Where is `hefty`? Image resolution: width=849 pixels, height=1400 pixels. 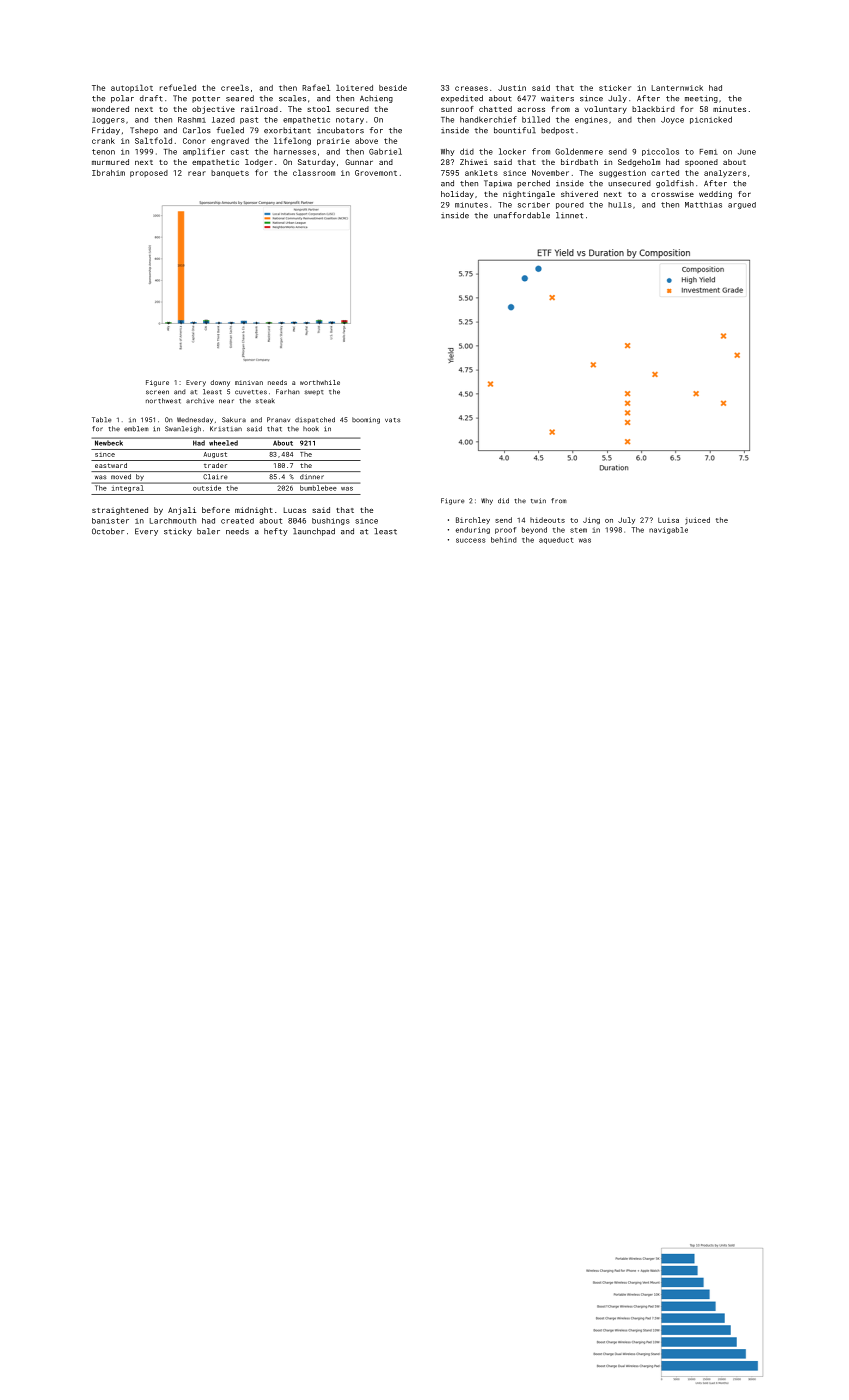
hefty is located at coordinates (276, 532).
